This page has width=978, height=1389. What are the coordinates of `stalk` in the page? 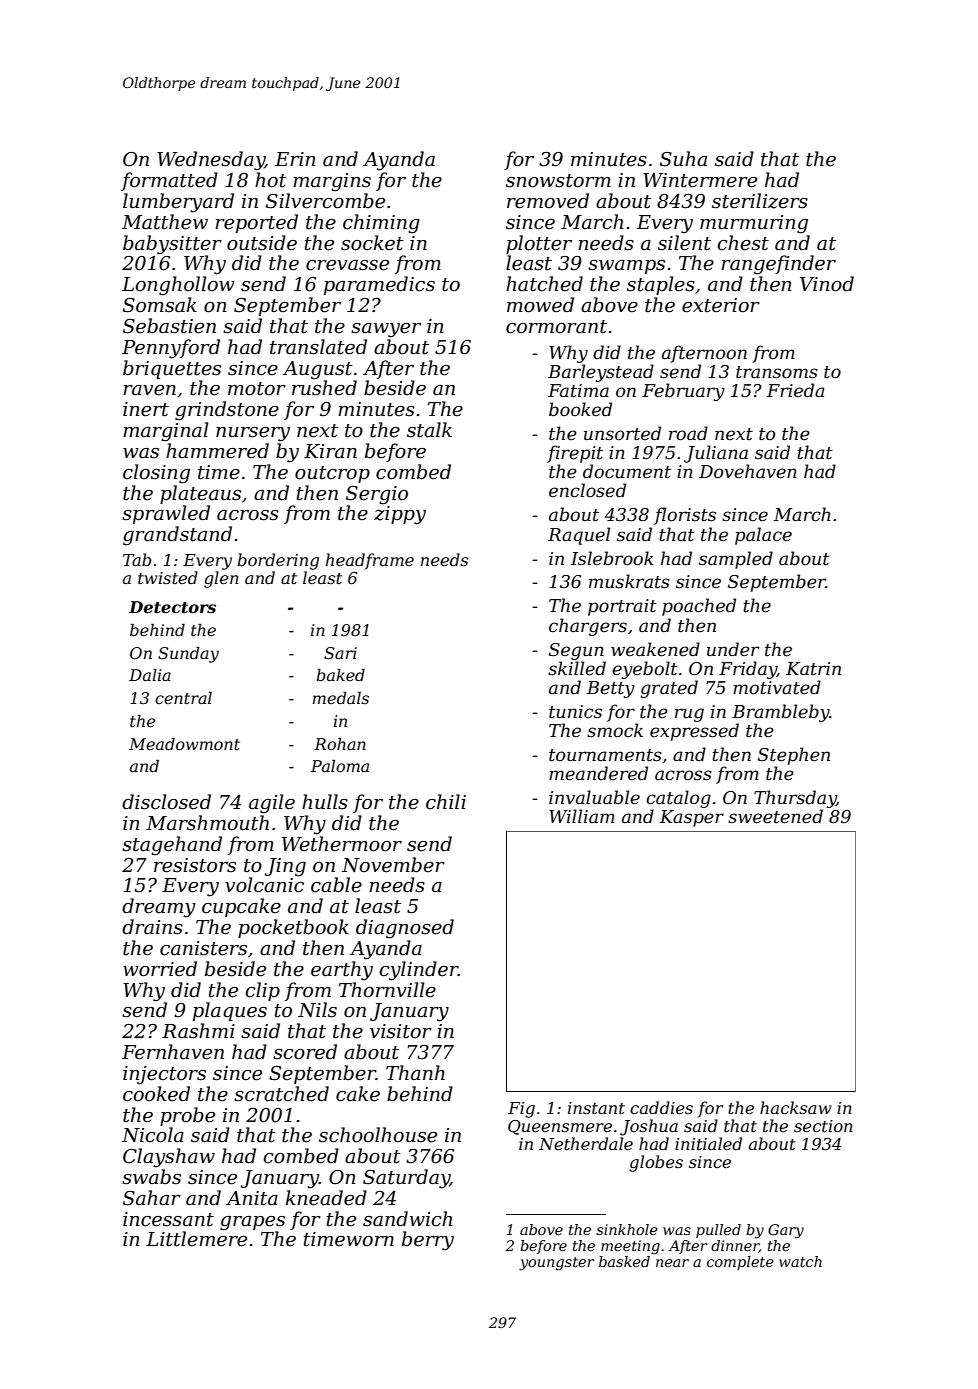 It's located at (429, 430).
